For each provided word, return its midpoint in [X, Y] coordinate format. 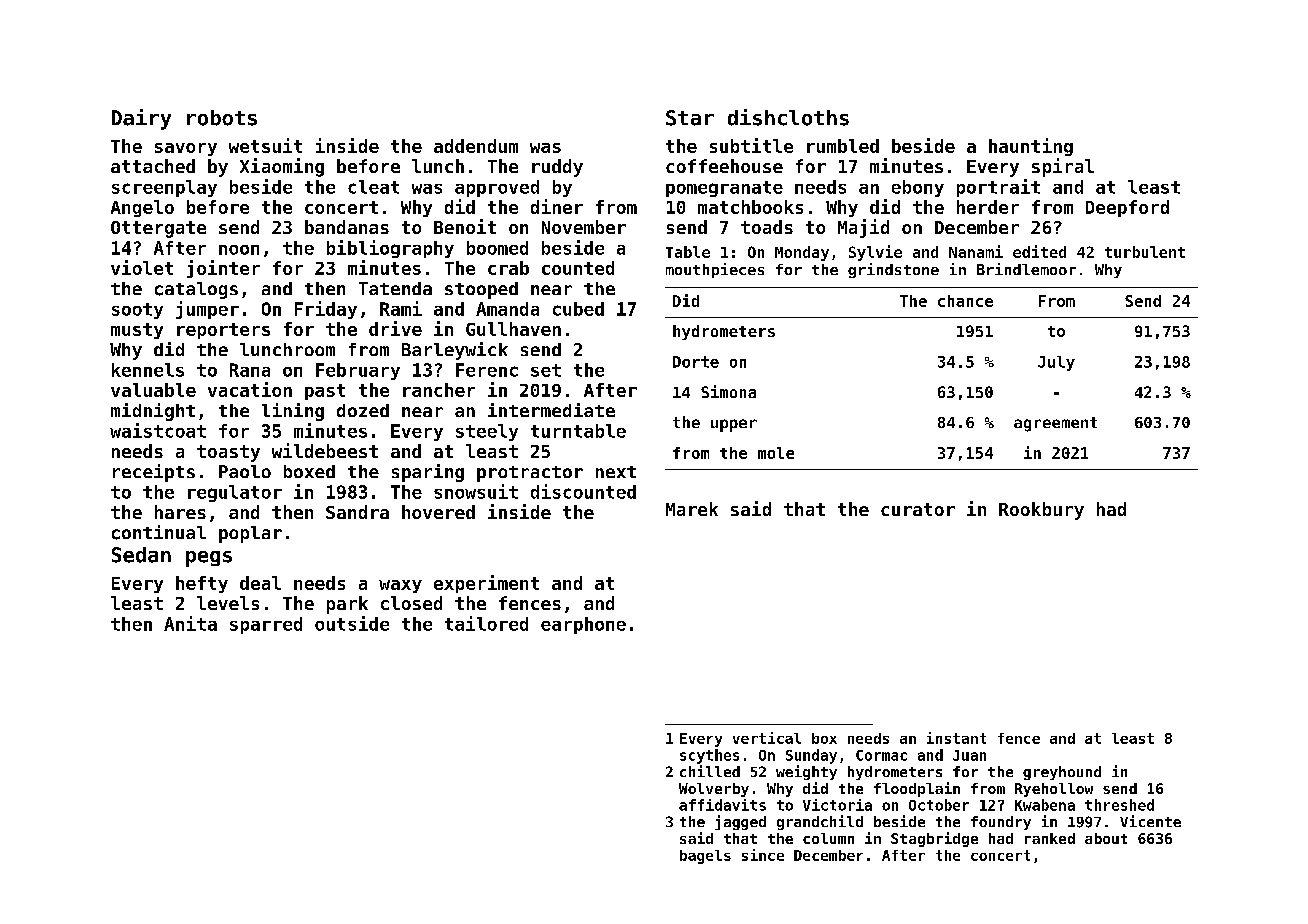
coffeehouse [724, 166]
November [584, 227]
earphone [583, 625]
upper [734, 425]
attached [153, 166]
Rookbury [1041, 511]
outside [352, 623]
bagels [705, 857]
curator [918, 509]
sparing [428, 473]
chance [965, 301]
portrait [998, 188]
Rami [401, 308]
